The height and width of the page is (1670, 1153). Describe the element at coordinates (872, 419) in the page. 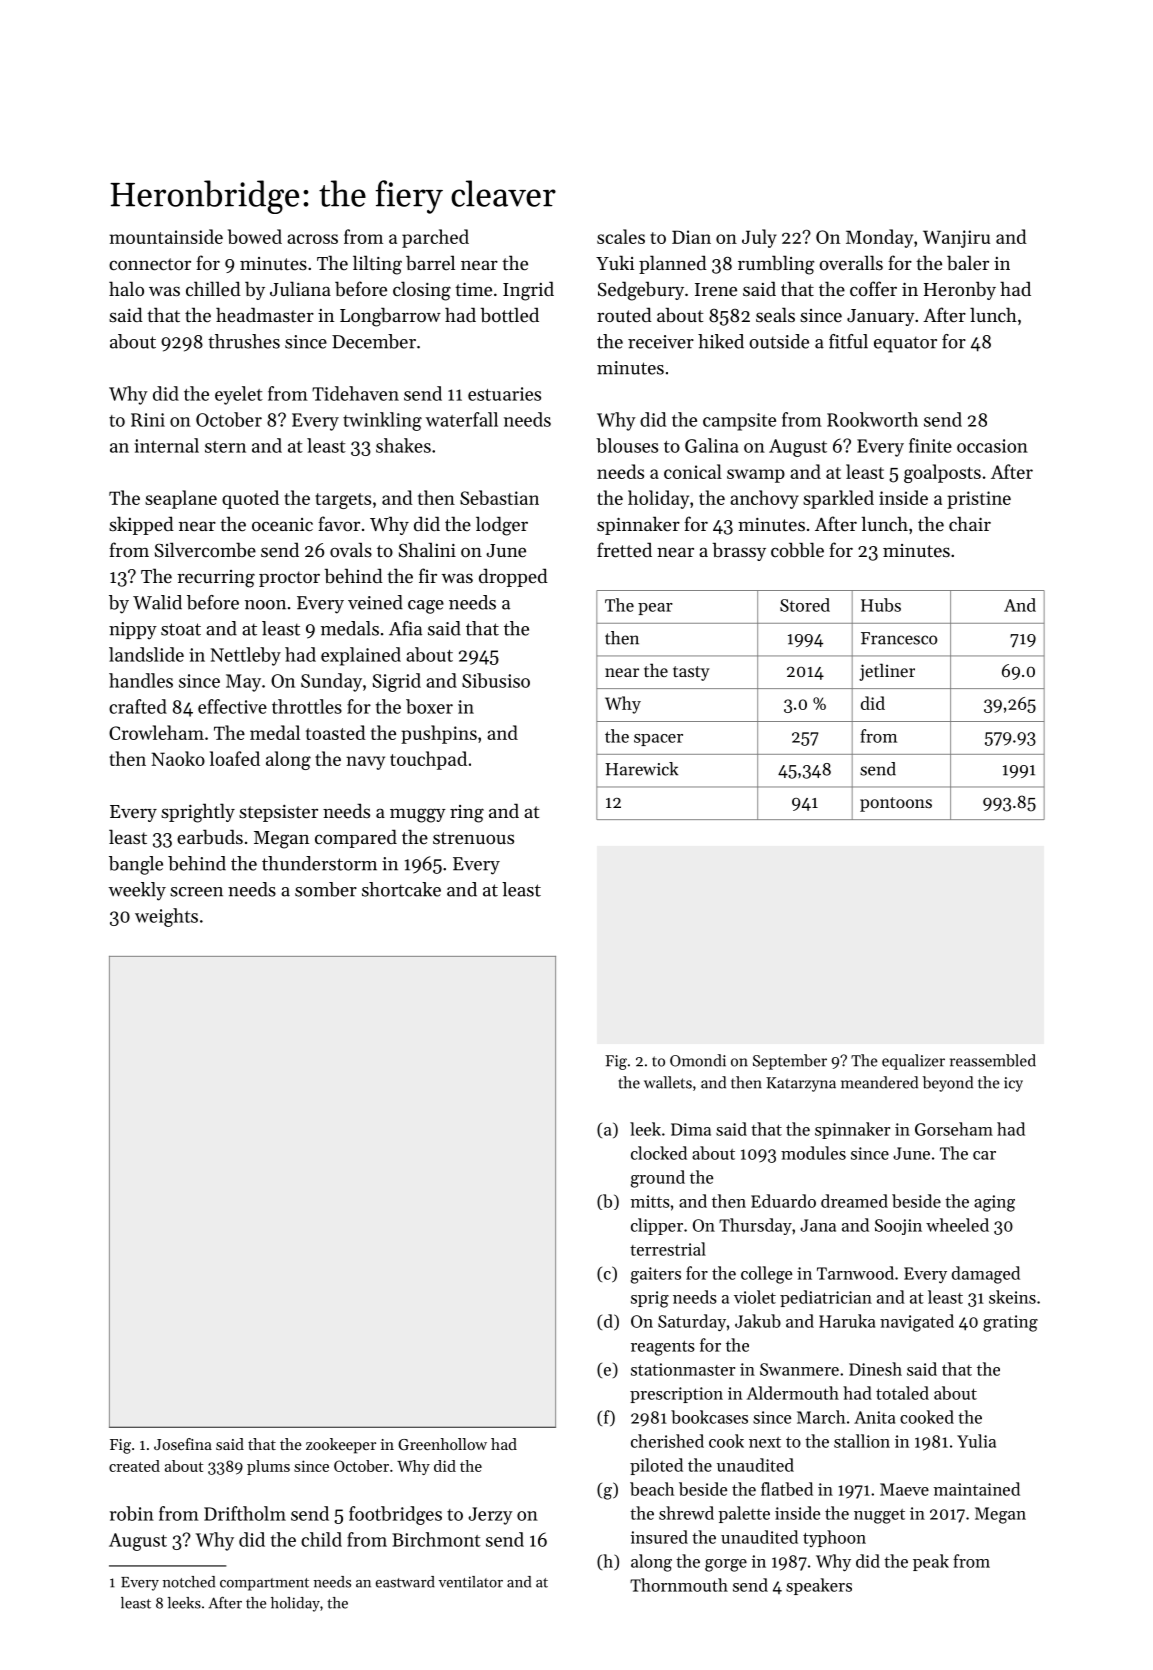

I see `Rookworth` at that location.
